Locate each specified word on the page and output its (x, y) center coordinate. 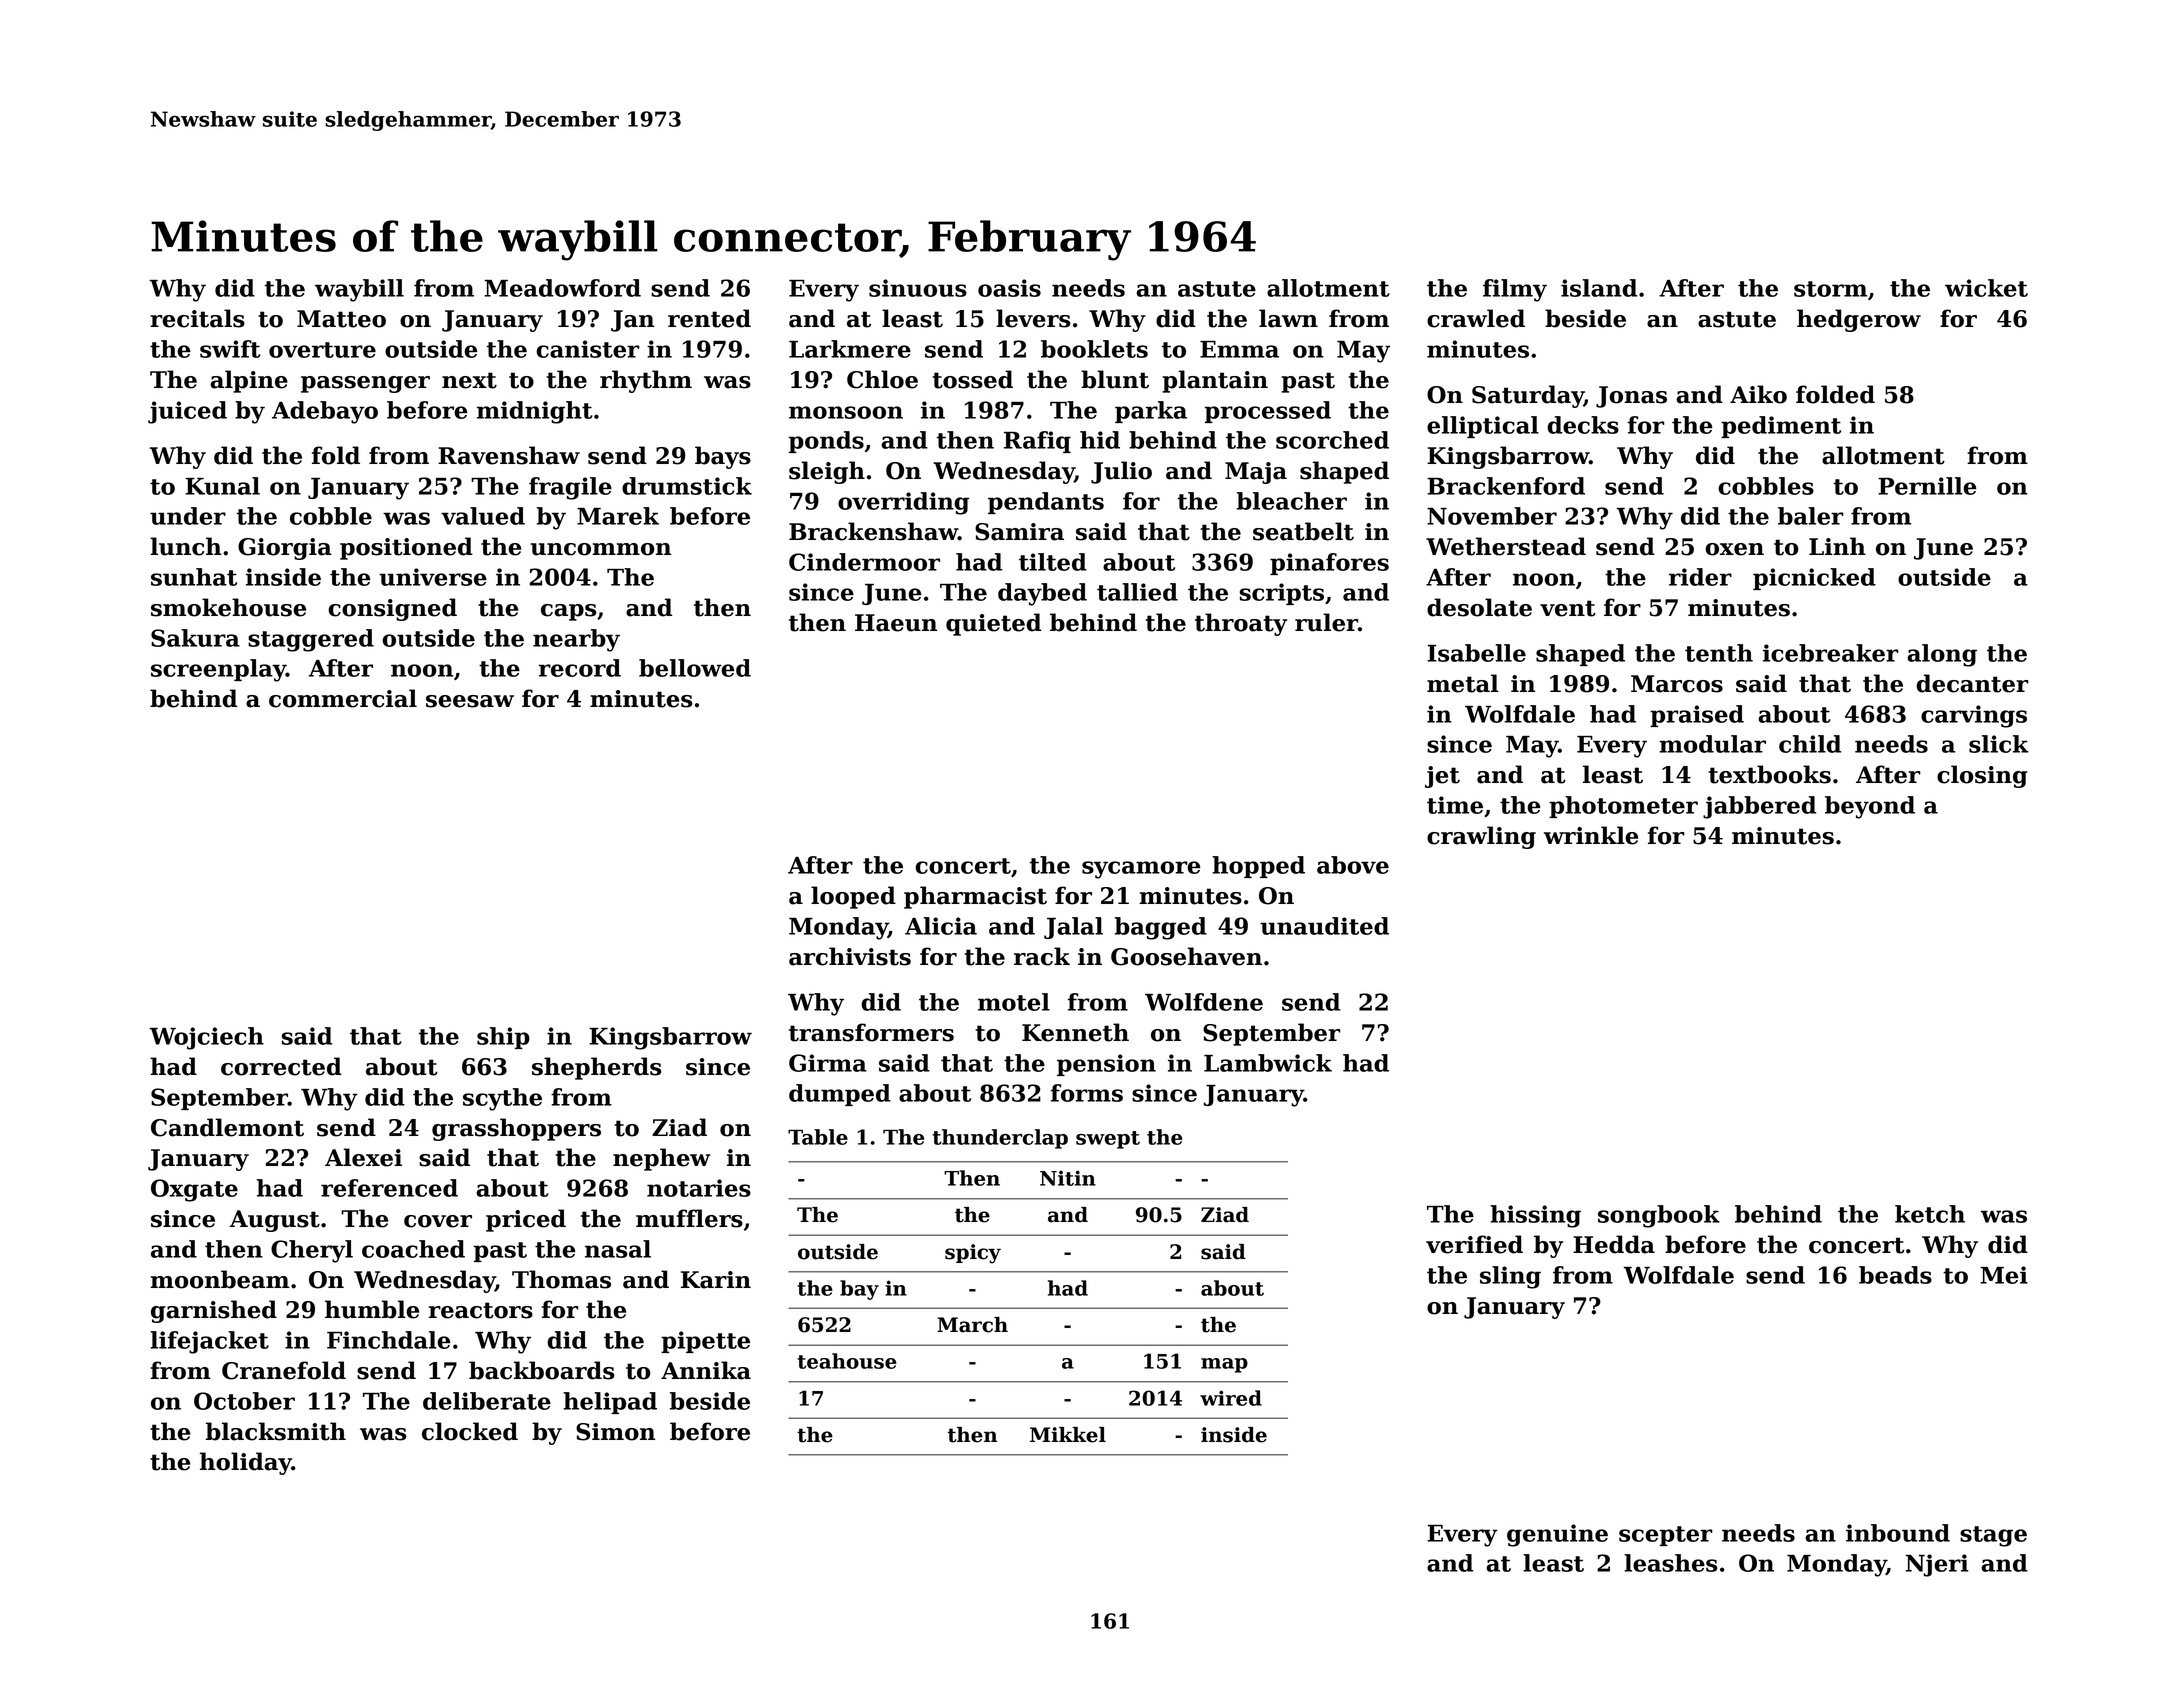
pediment (1781, 427)
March (972, 1325)
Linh (1837, 546)
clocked (470, 1431)
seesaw (470, 701)
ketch (1930, 1214)
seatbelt (1303, 531)
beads (1895, 1275)
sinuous (918, 288)
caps (568, 612)
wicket (1986, 288)
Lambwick (1268, 1063)
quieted (993, 624)
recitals (197, 318)
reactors (481, 1310)
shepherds (596, 1068)
